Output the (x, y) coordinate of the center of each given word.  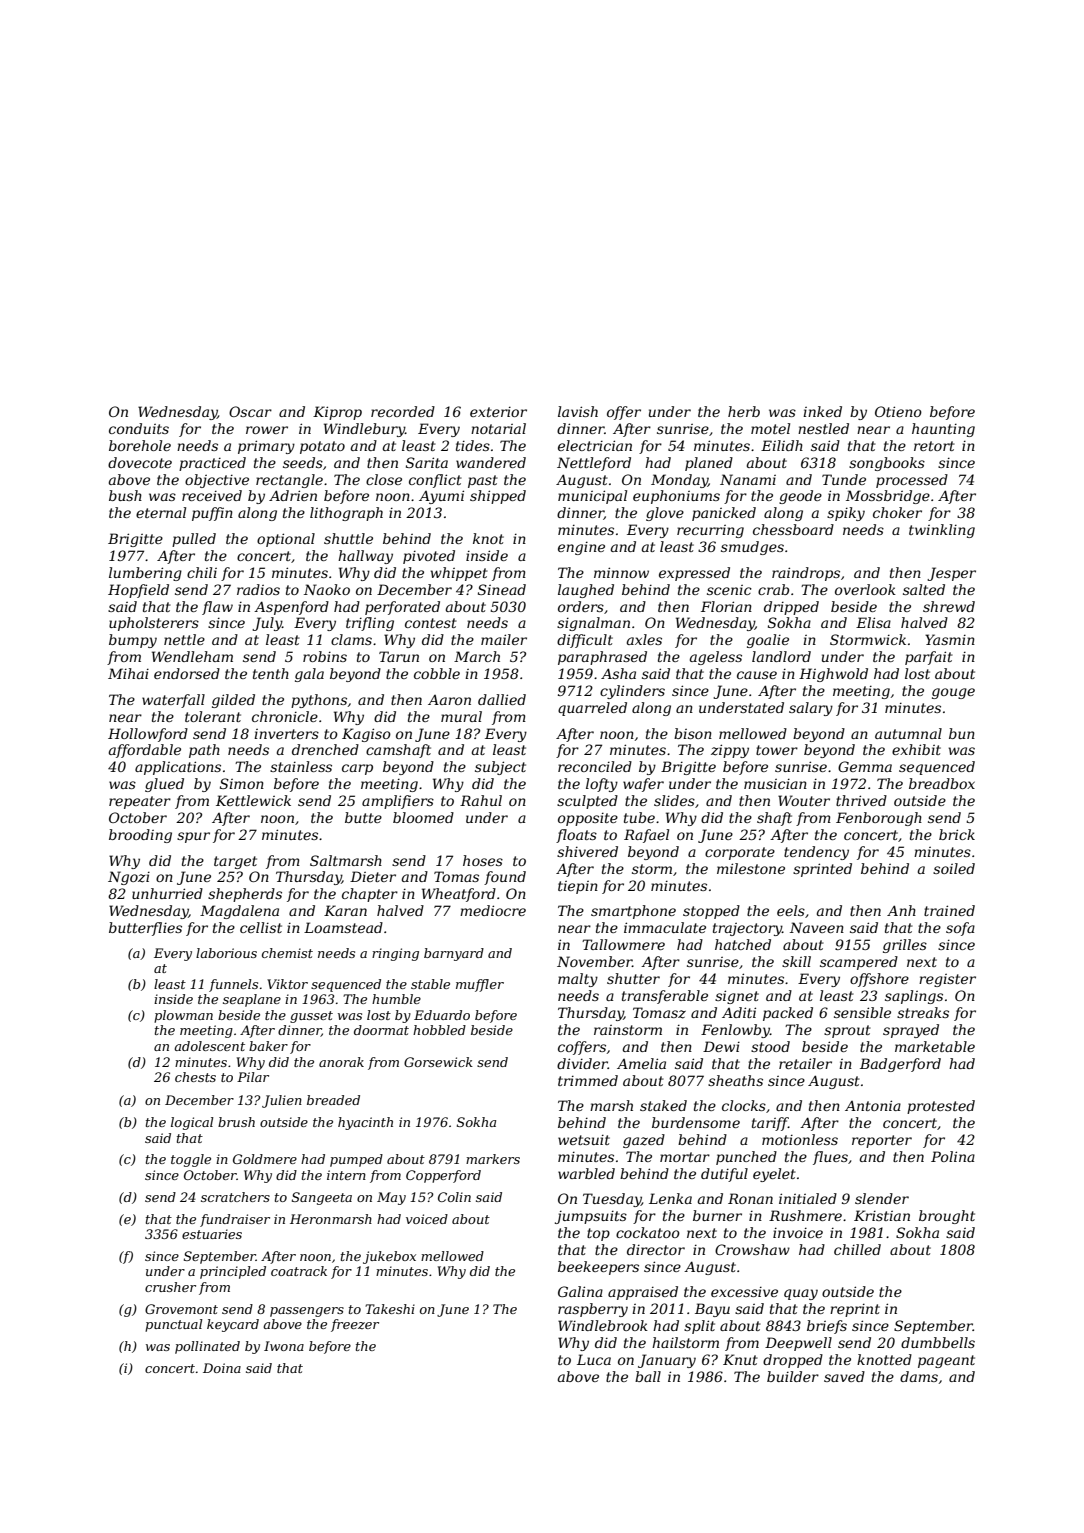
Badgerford (900, 1065)
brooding (140, 836)
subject (500, 768)
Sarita (427, 462)
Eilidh (782, 445)
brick (957, 834)
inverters (286, 734)
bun (962, 733)
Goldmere (265, 1159)
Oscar (250, 411)
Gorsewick (438, 1062)
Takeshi (390, 1309)
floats (576, 836)
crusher (170, 1287)
